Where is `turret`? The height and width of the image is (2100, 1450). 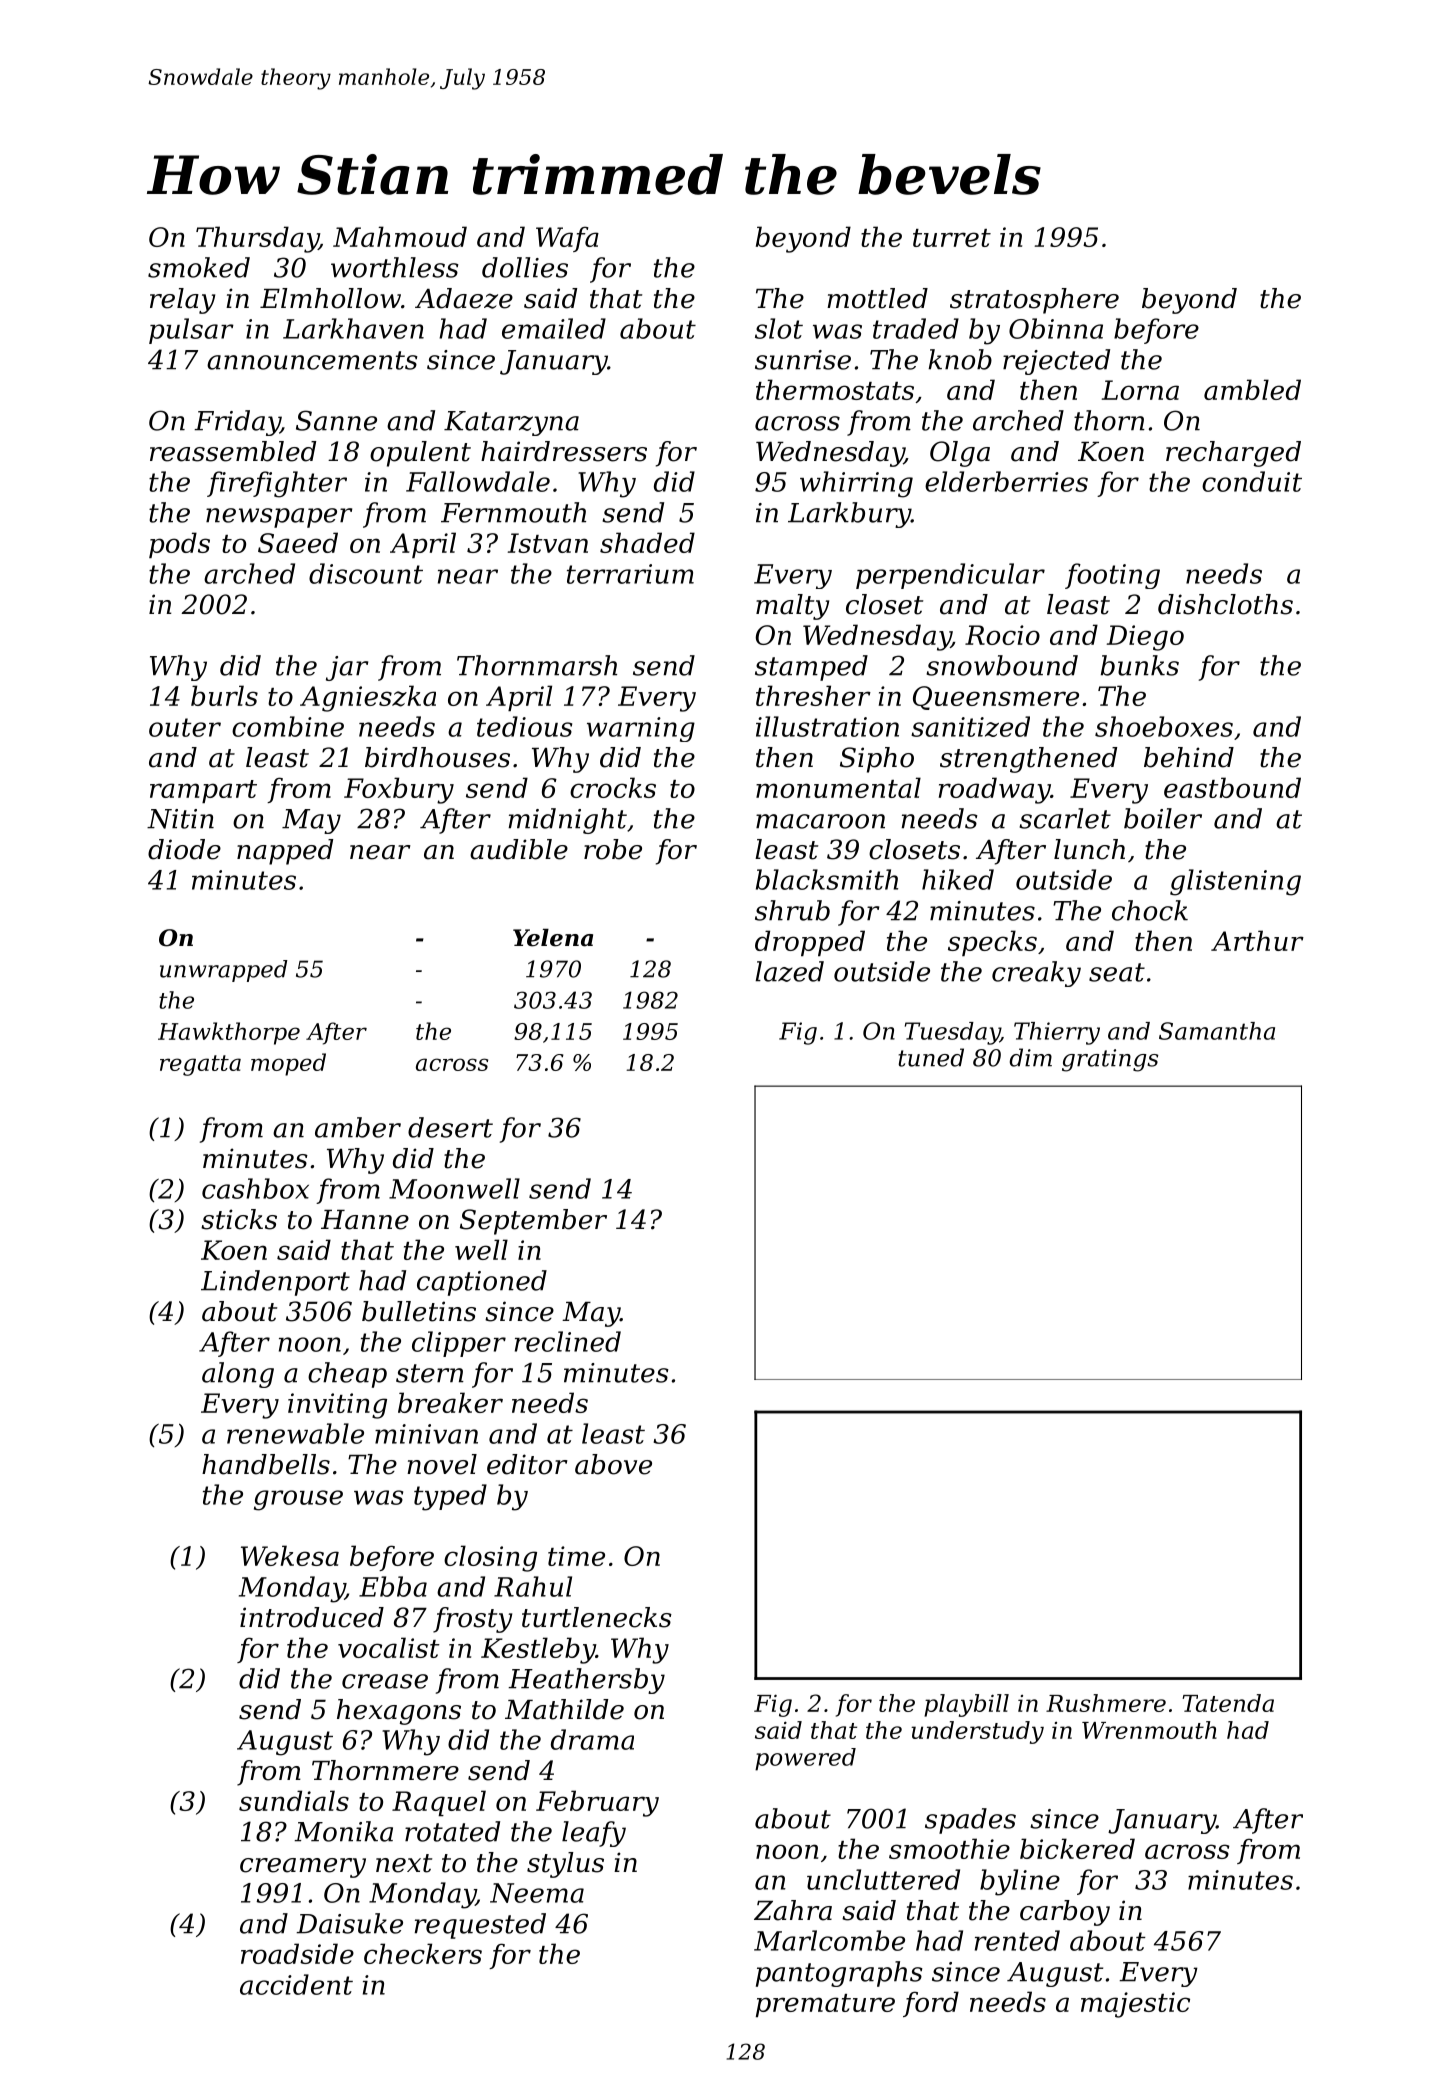 turret is located at coordinates (952, 238).
